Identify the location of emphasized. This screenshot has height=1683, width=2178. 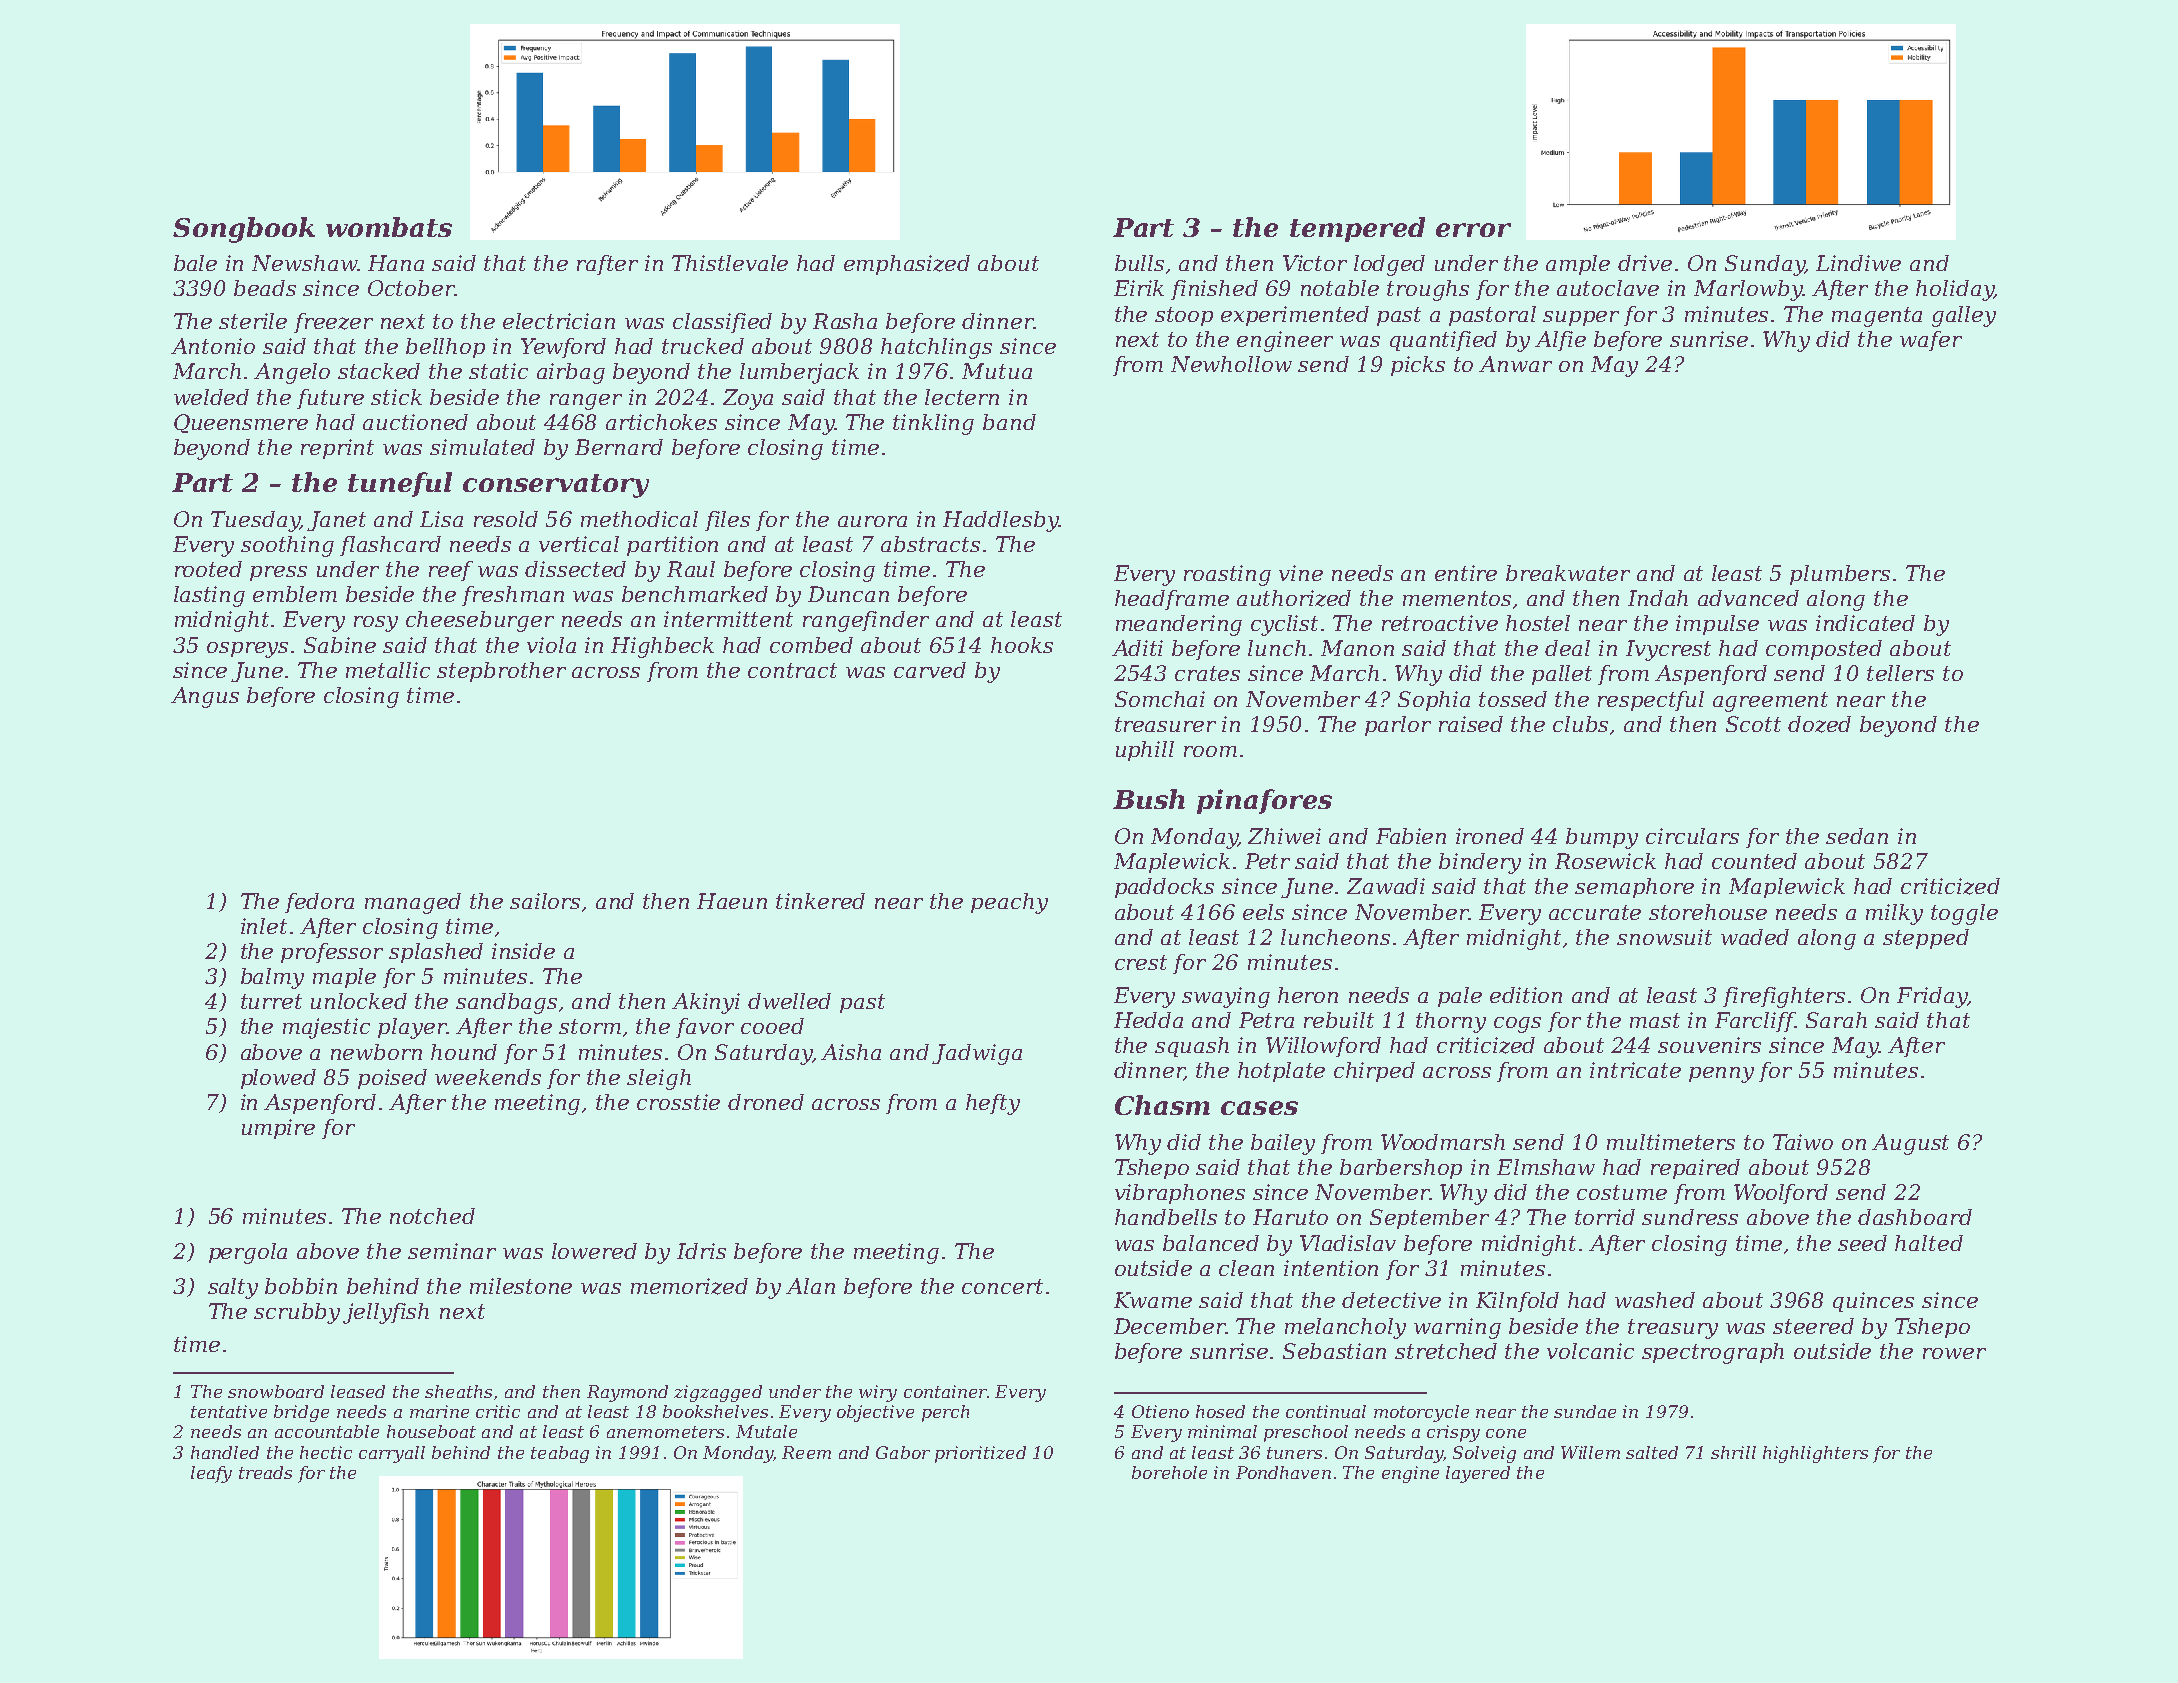
(907, 265).
